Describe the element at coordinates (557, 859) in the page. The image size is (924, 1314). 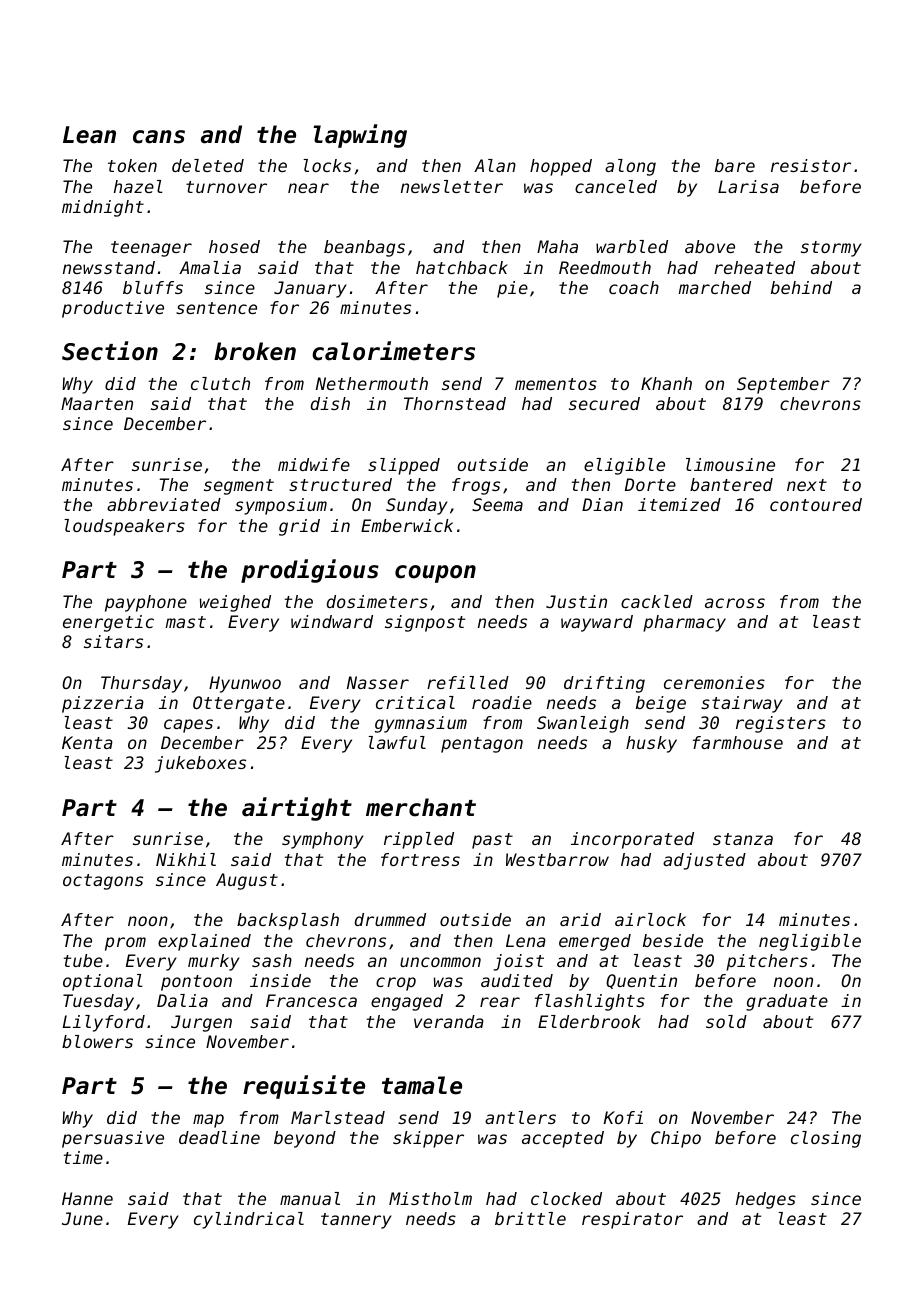
I see `Westbarrow` at that location.
